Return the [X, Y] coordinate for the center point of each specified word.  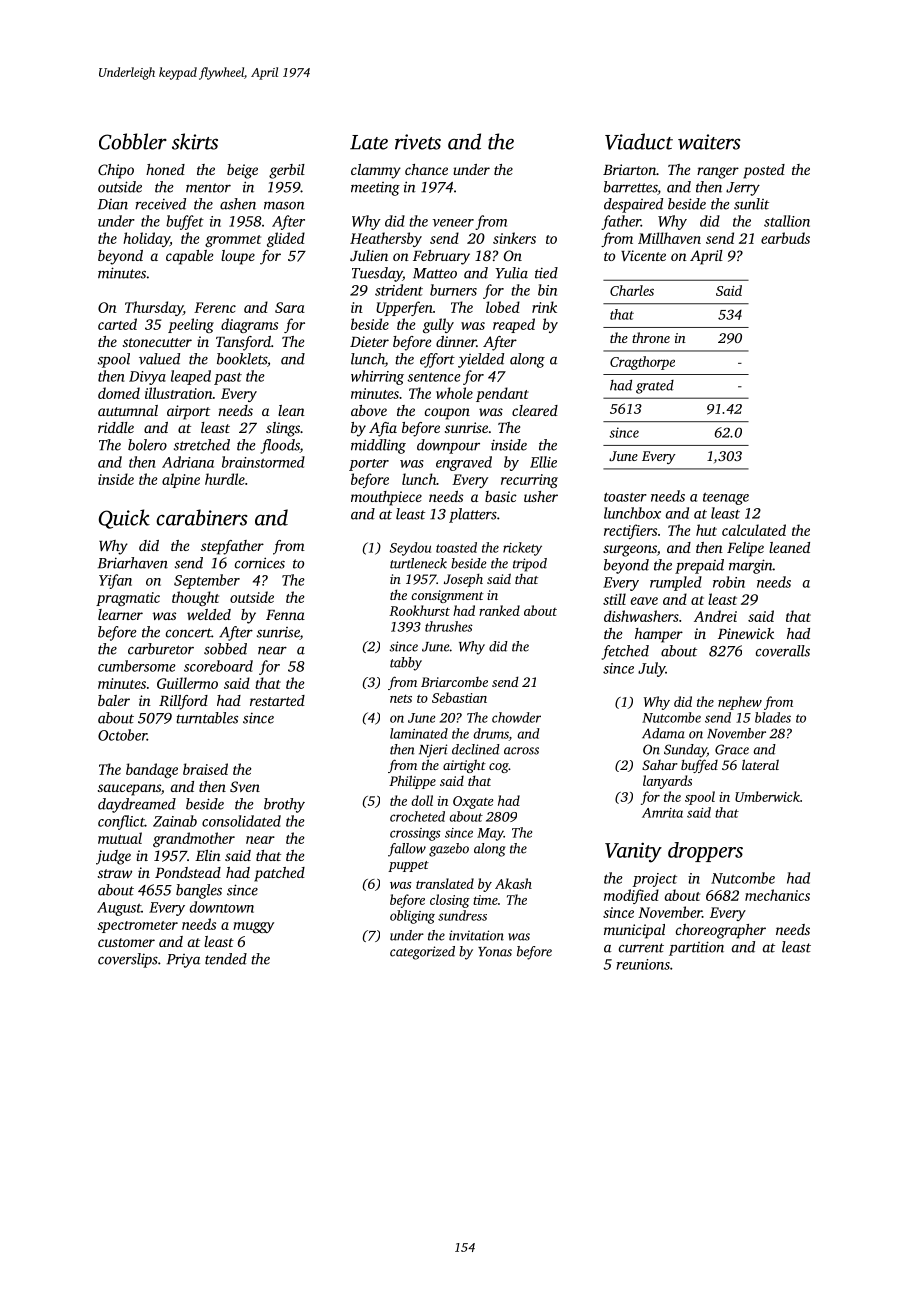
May [490, 834]
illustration [179, 393]
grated [655, 387]
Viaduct [639, 141]
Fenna [285, 615]
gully [438, 325]
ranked [499, 610]
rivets [418, 142]
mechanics [777, 895]
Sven [245, 786]
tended [226, 959]
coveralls [783, 651]
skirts [195, 141]
